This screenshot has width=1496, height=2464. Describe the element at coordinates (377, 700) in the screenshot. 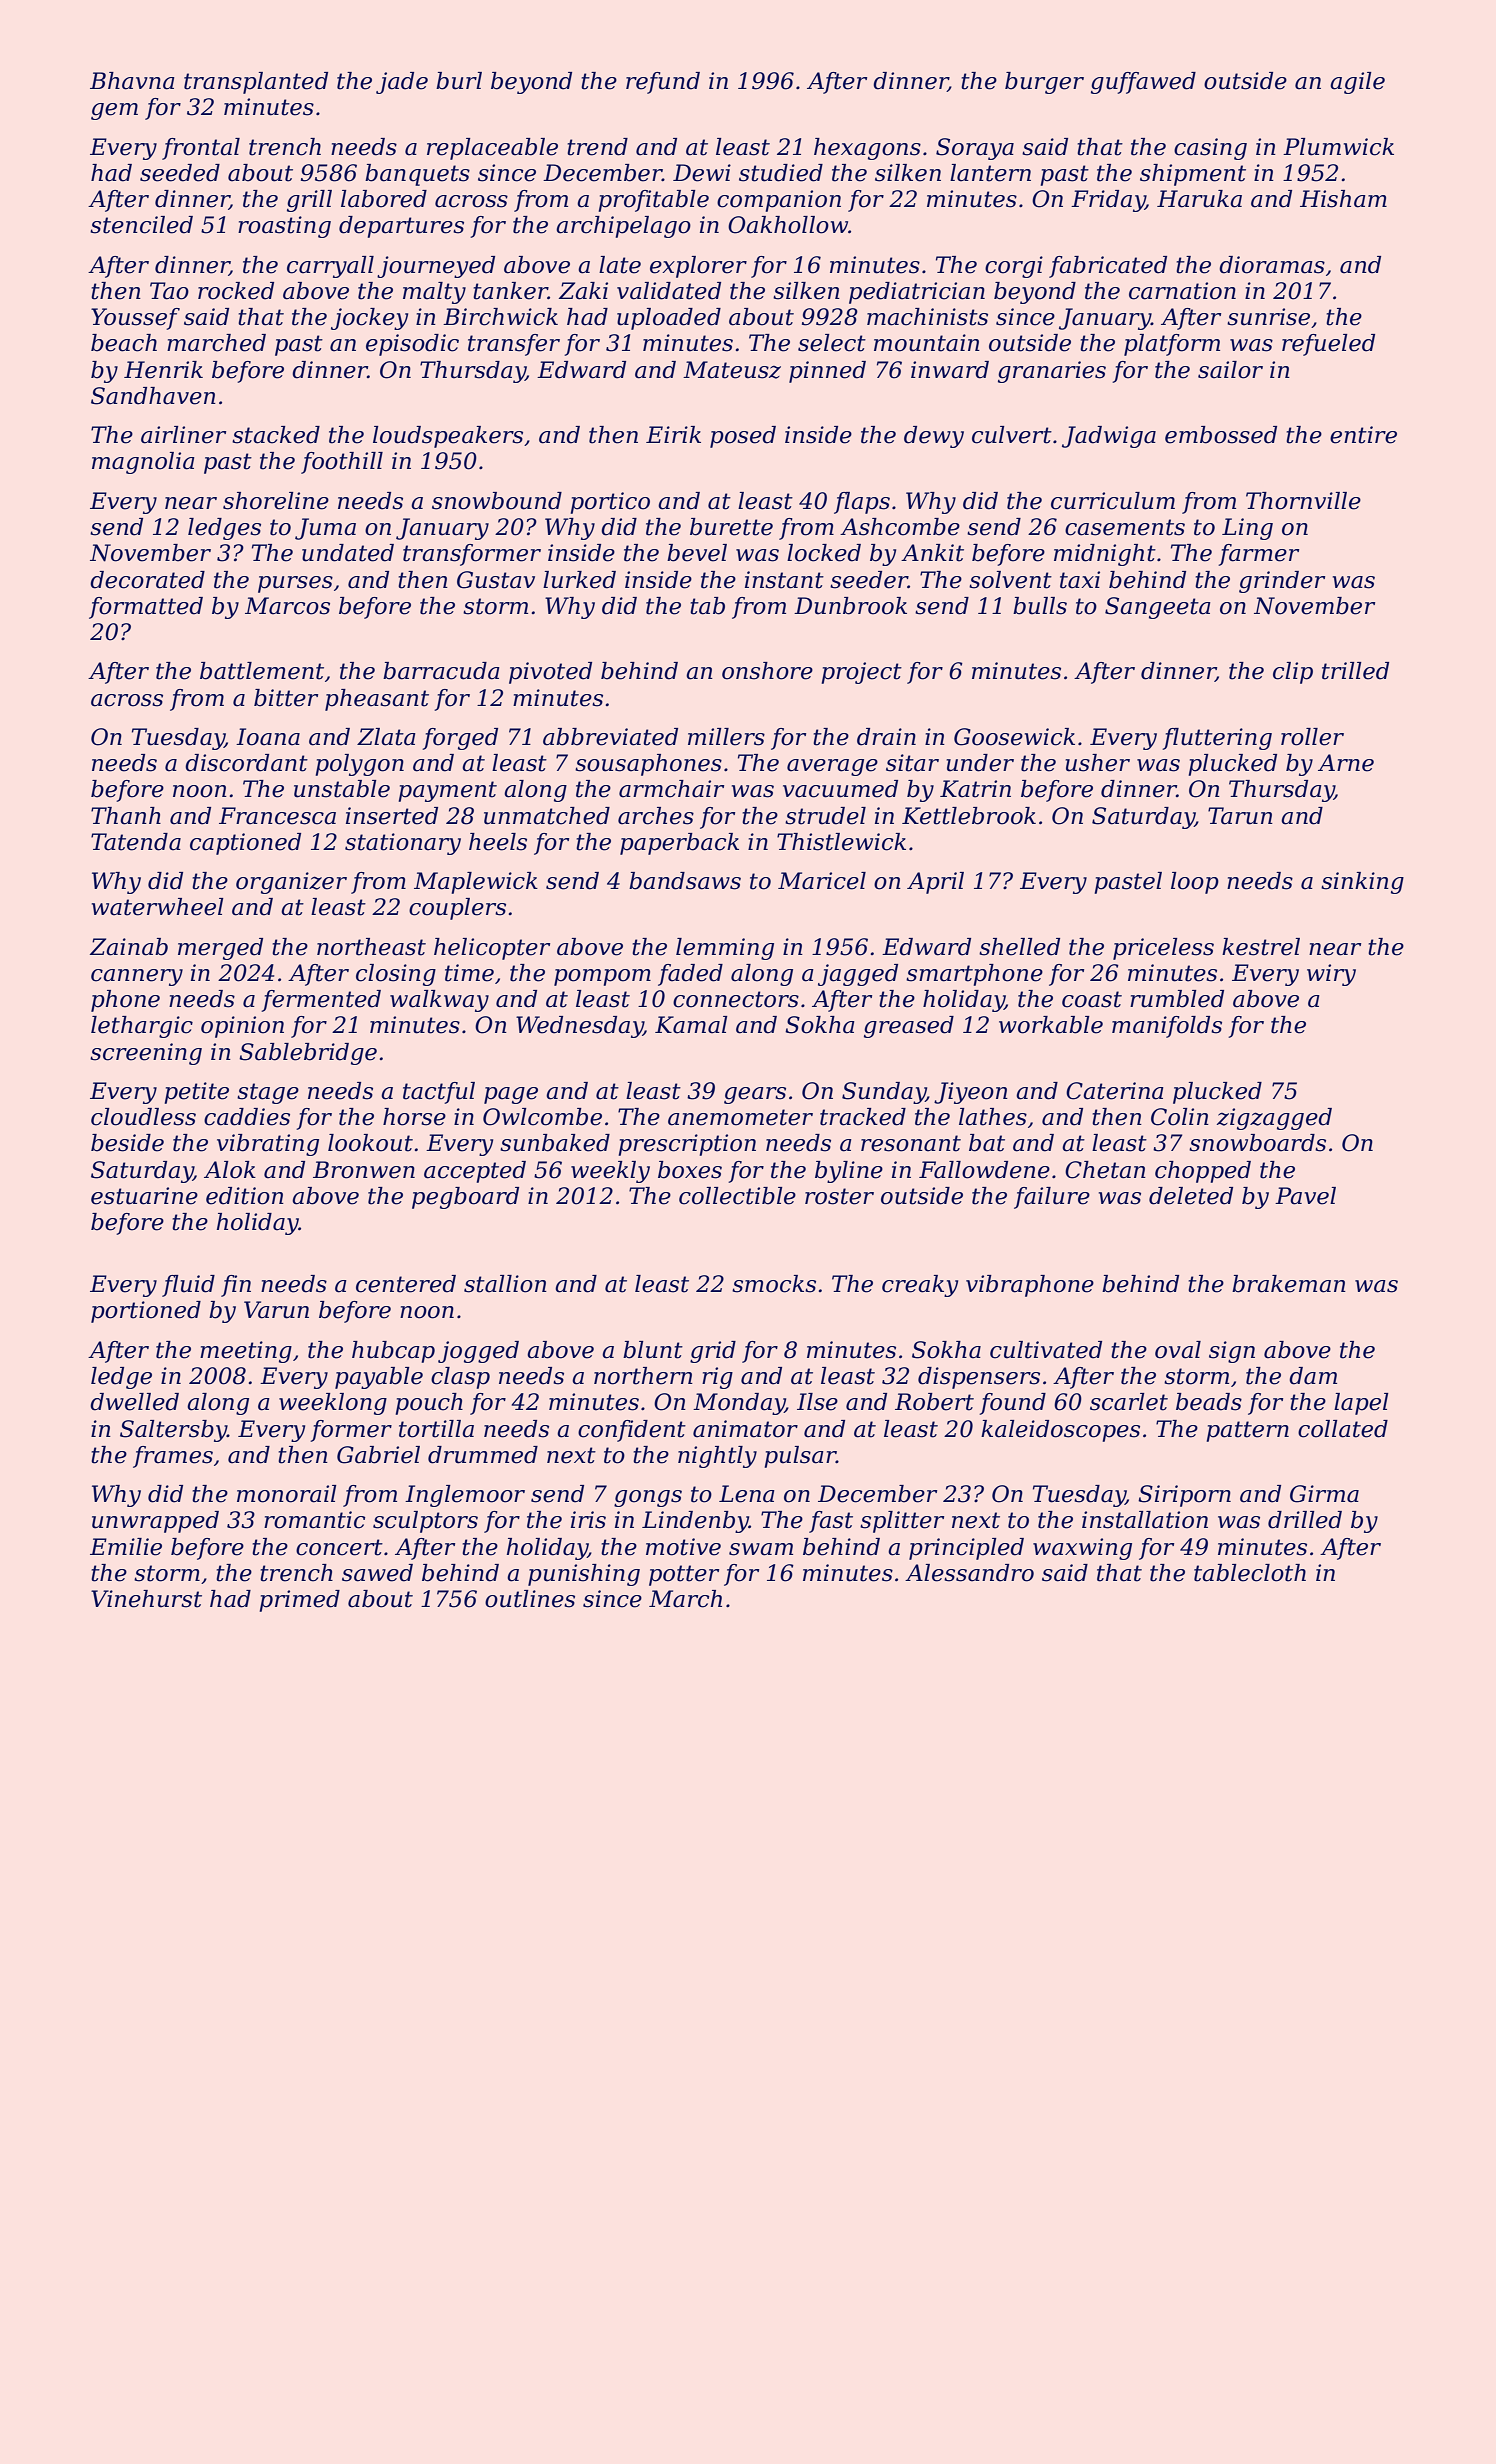

I see `pheasant` at that location.
